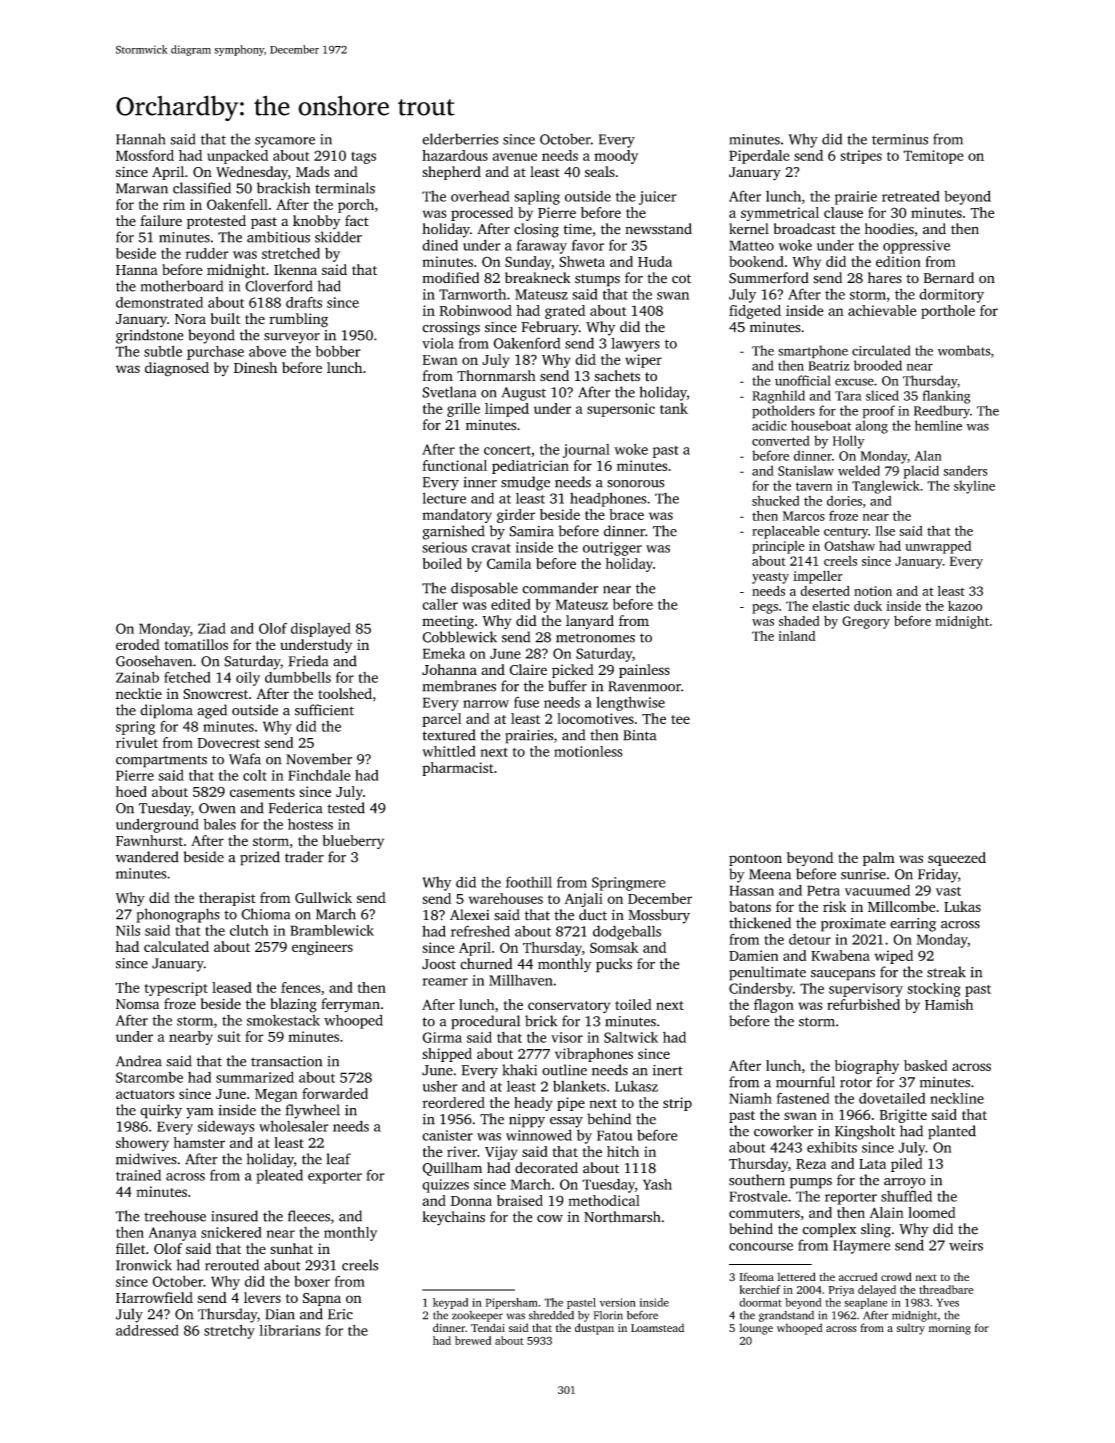  I want to click on stretchy, so click(229, 1331).
